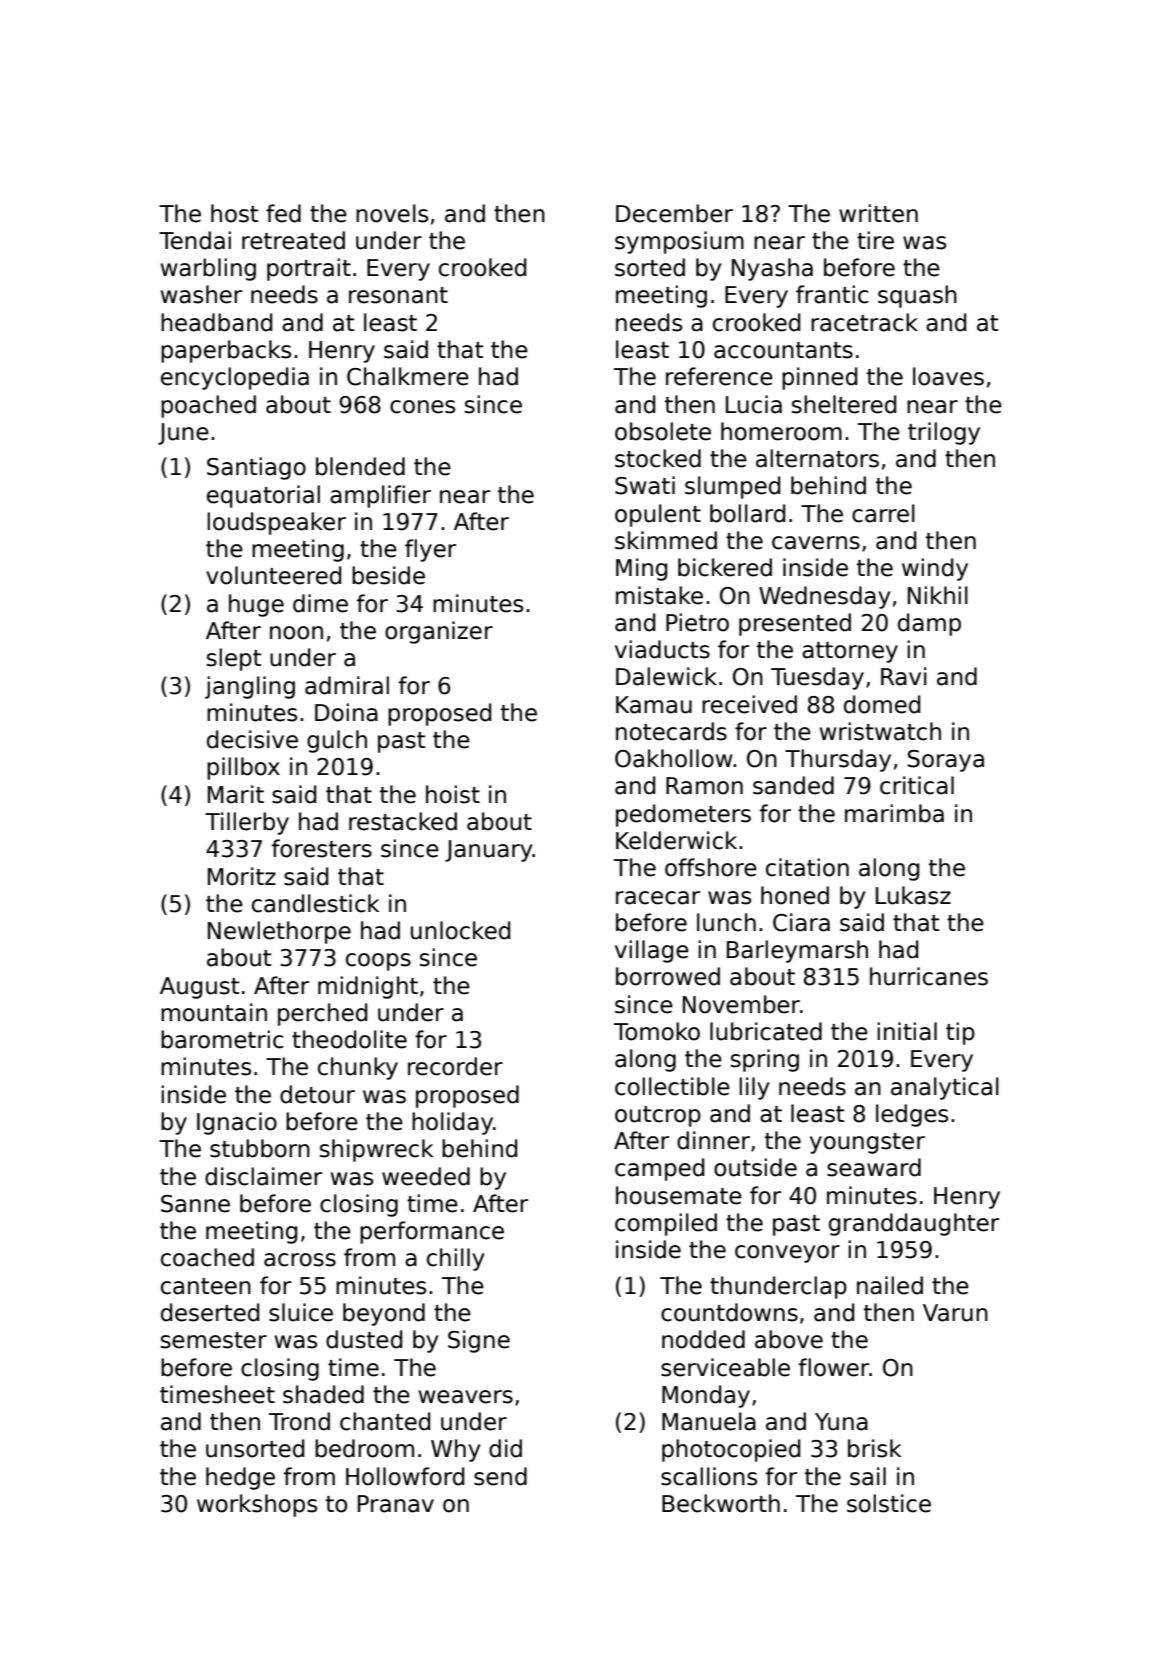 This screenshot has height=1654, width=1165. I want to click on solstice, so click(889, 1503).
